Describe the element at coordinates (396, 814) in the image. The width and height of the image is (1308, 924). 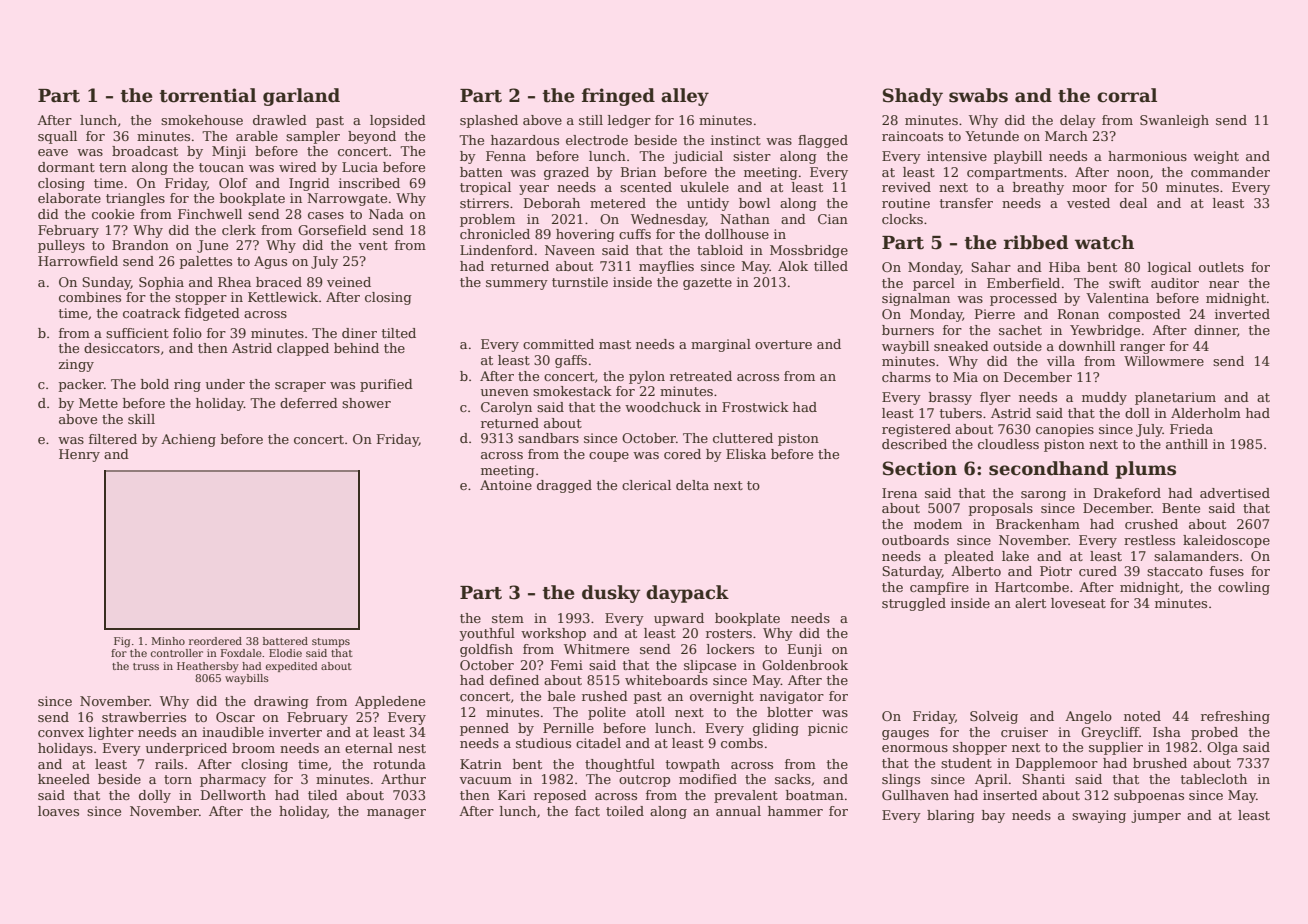
I see `manager` at that location.
